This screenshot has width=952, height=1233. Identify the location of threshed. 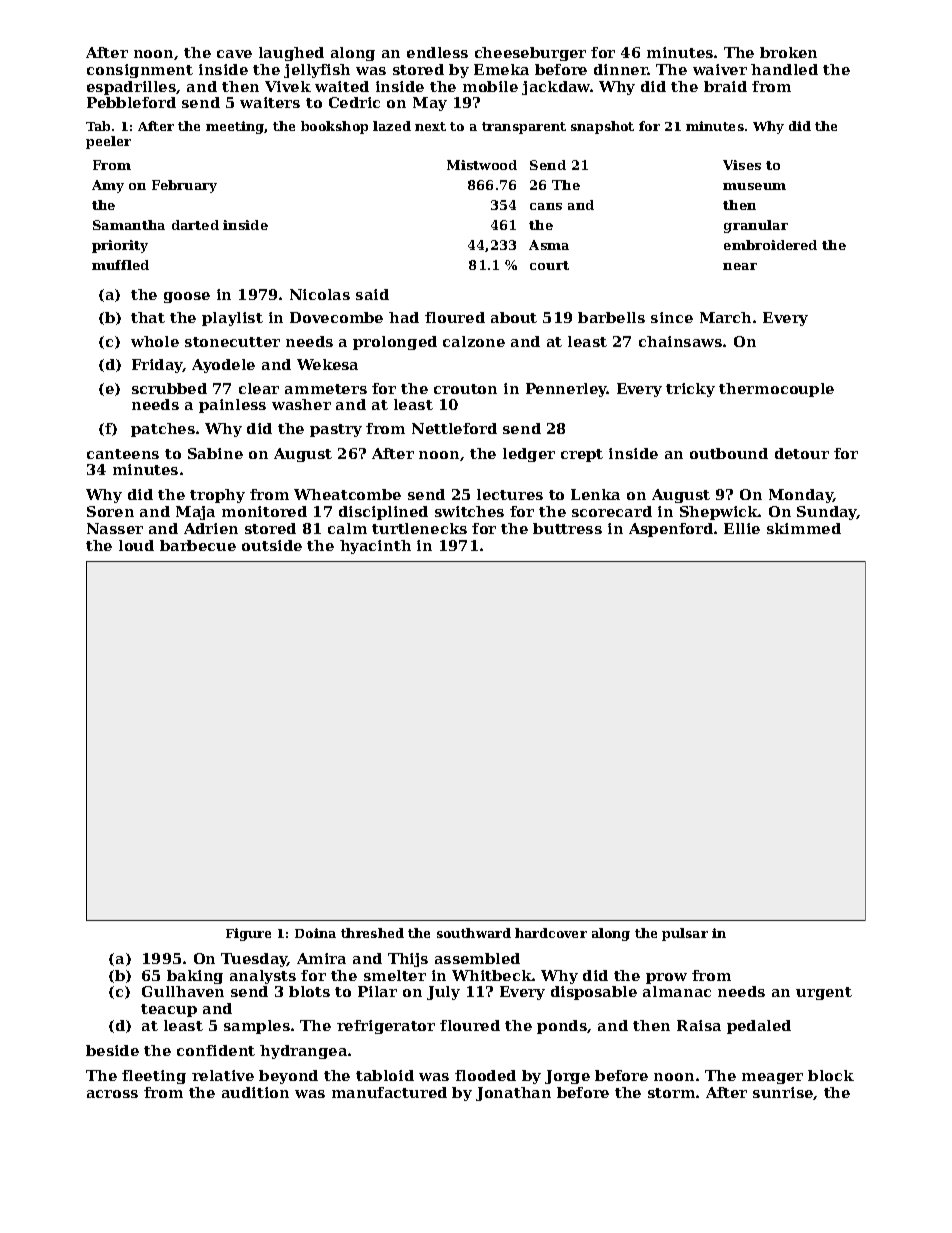
(372, 933).
